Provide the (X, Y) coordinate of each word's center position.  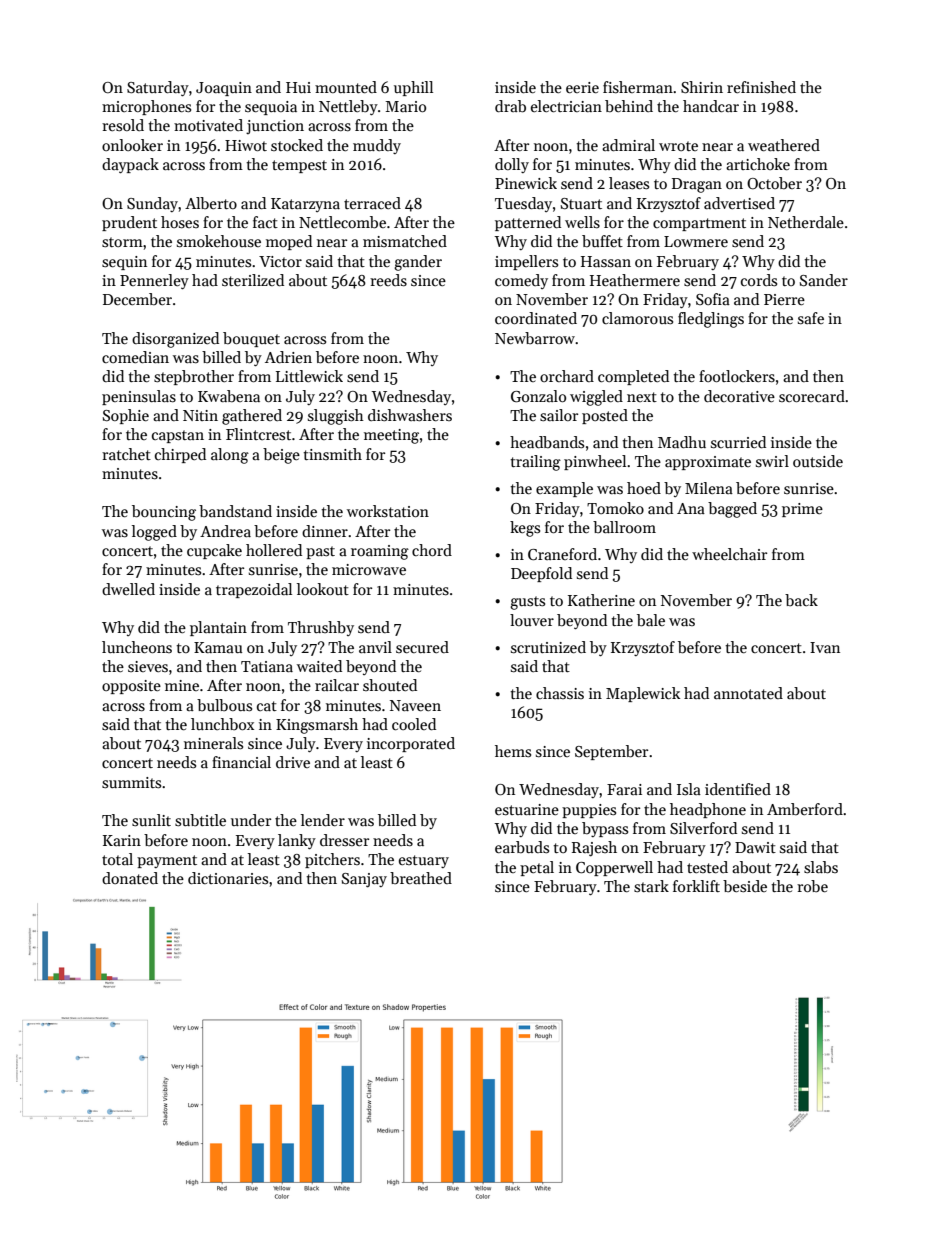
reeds (388, 280)
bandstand (235, 511)
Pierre (784, 299)
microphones (146, 107)
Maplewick (643, 694)
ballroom (624, 527)
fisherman (638, 87)
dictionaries (228, 878)
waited (319, 666)
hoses (180, 222)
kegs (525, 529)
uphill (413, 88)
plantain (218, 628)
